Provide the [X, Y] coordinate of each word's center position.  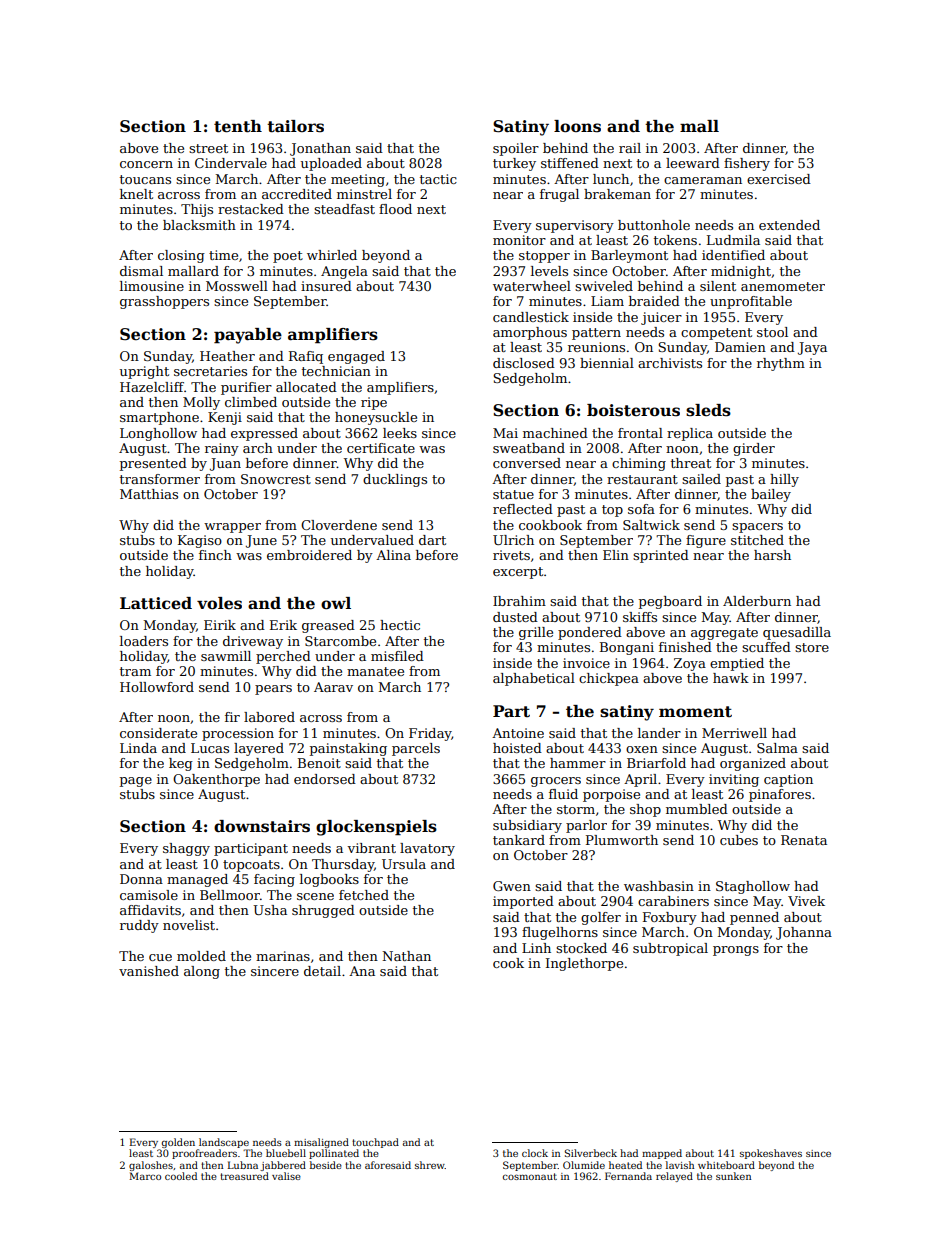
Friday [430, 734]
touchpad [375, 1143]
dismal [141, 271]
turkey [514, 164]
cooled [181, 1176]
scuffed [766, 647]
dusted [515, 617]
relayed [674, 1177]
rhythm [781, 364]
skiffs [640, 617]
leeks [400, 433]
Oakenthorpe [216, 780]
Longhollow [158, 434]
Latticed [156, 603]
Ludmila [733, 240]
